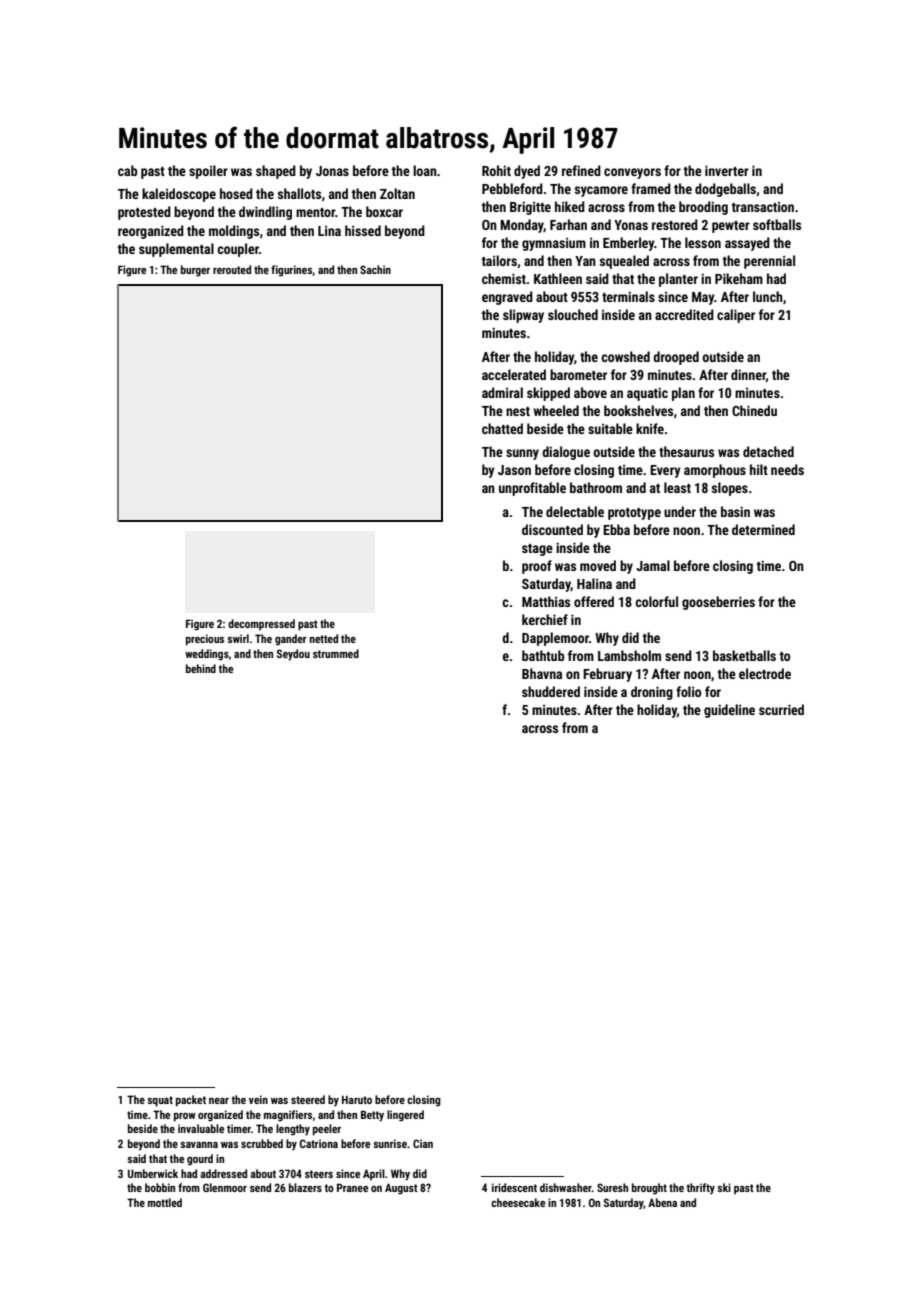  Describe the element at coordinates (207, 655) in the screenshot. I see `weddings` at that location.
